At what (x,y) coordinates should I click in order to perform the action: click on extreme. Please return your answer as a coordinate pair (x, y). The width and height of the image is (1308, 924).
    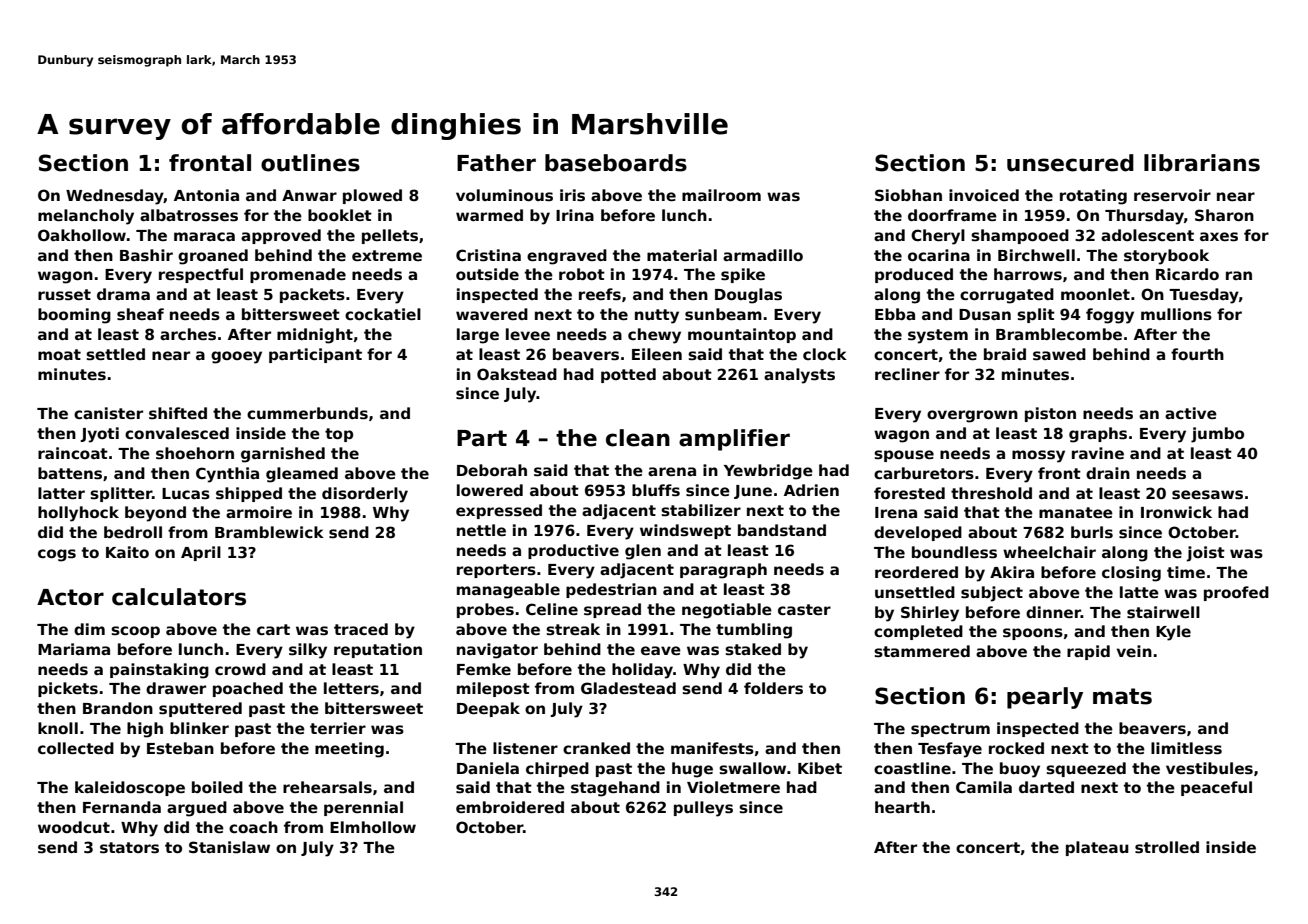
    Looking at the image, I should click on (387, 255).
